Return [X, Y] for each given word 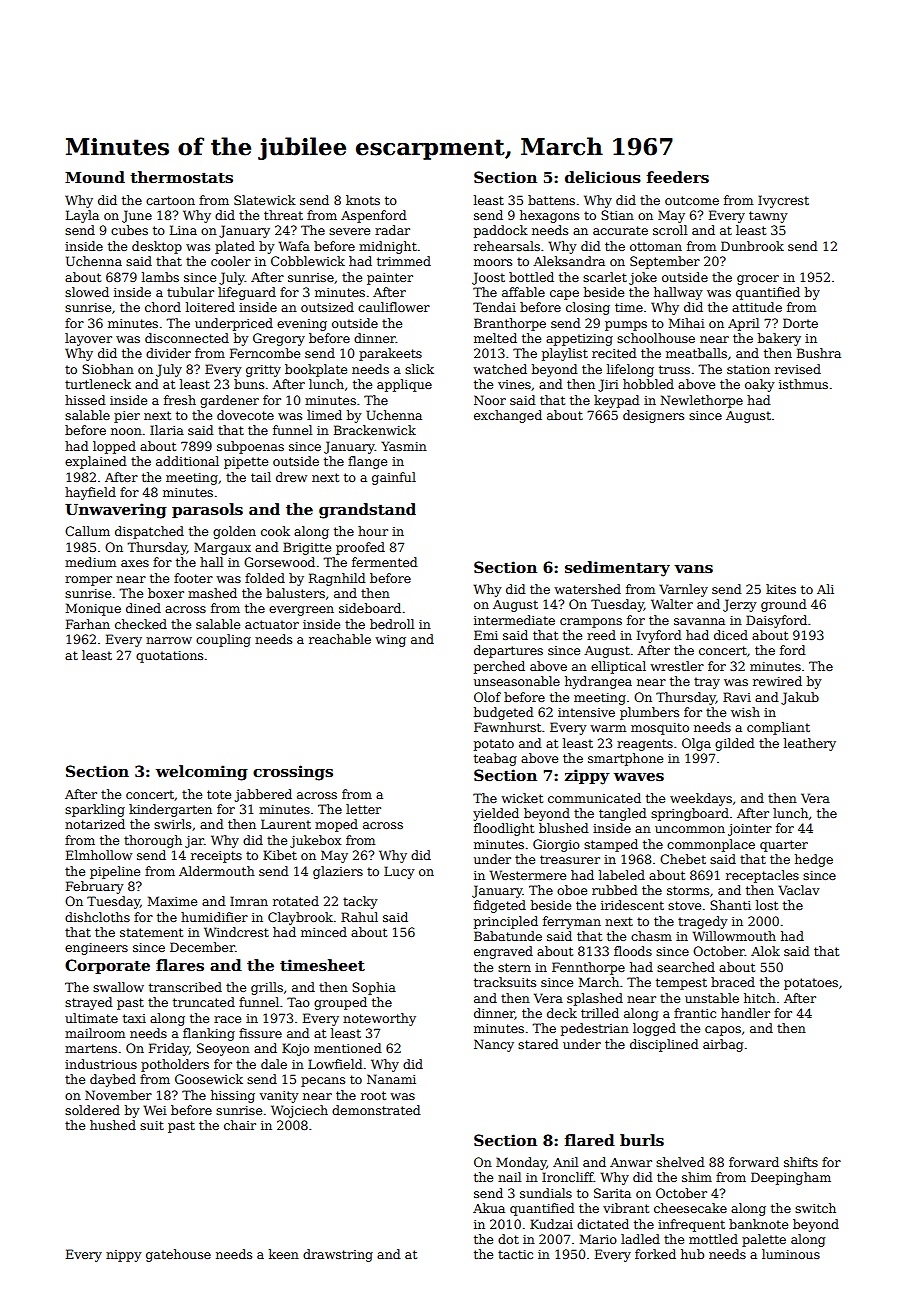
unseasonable [517, 681]
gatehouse [178, 1255]
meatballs [696, 353]
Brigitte [307, 548]
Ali [825, 589]
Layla [82, 216]
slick [419, 369]
